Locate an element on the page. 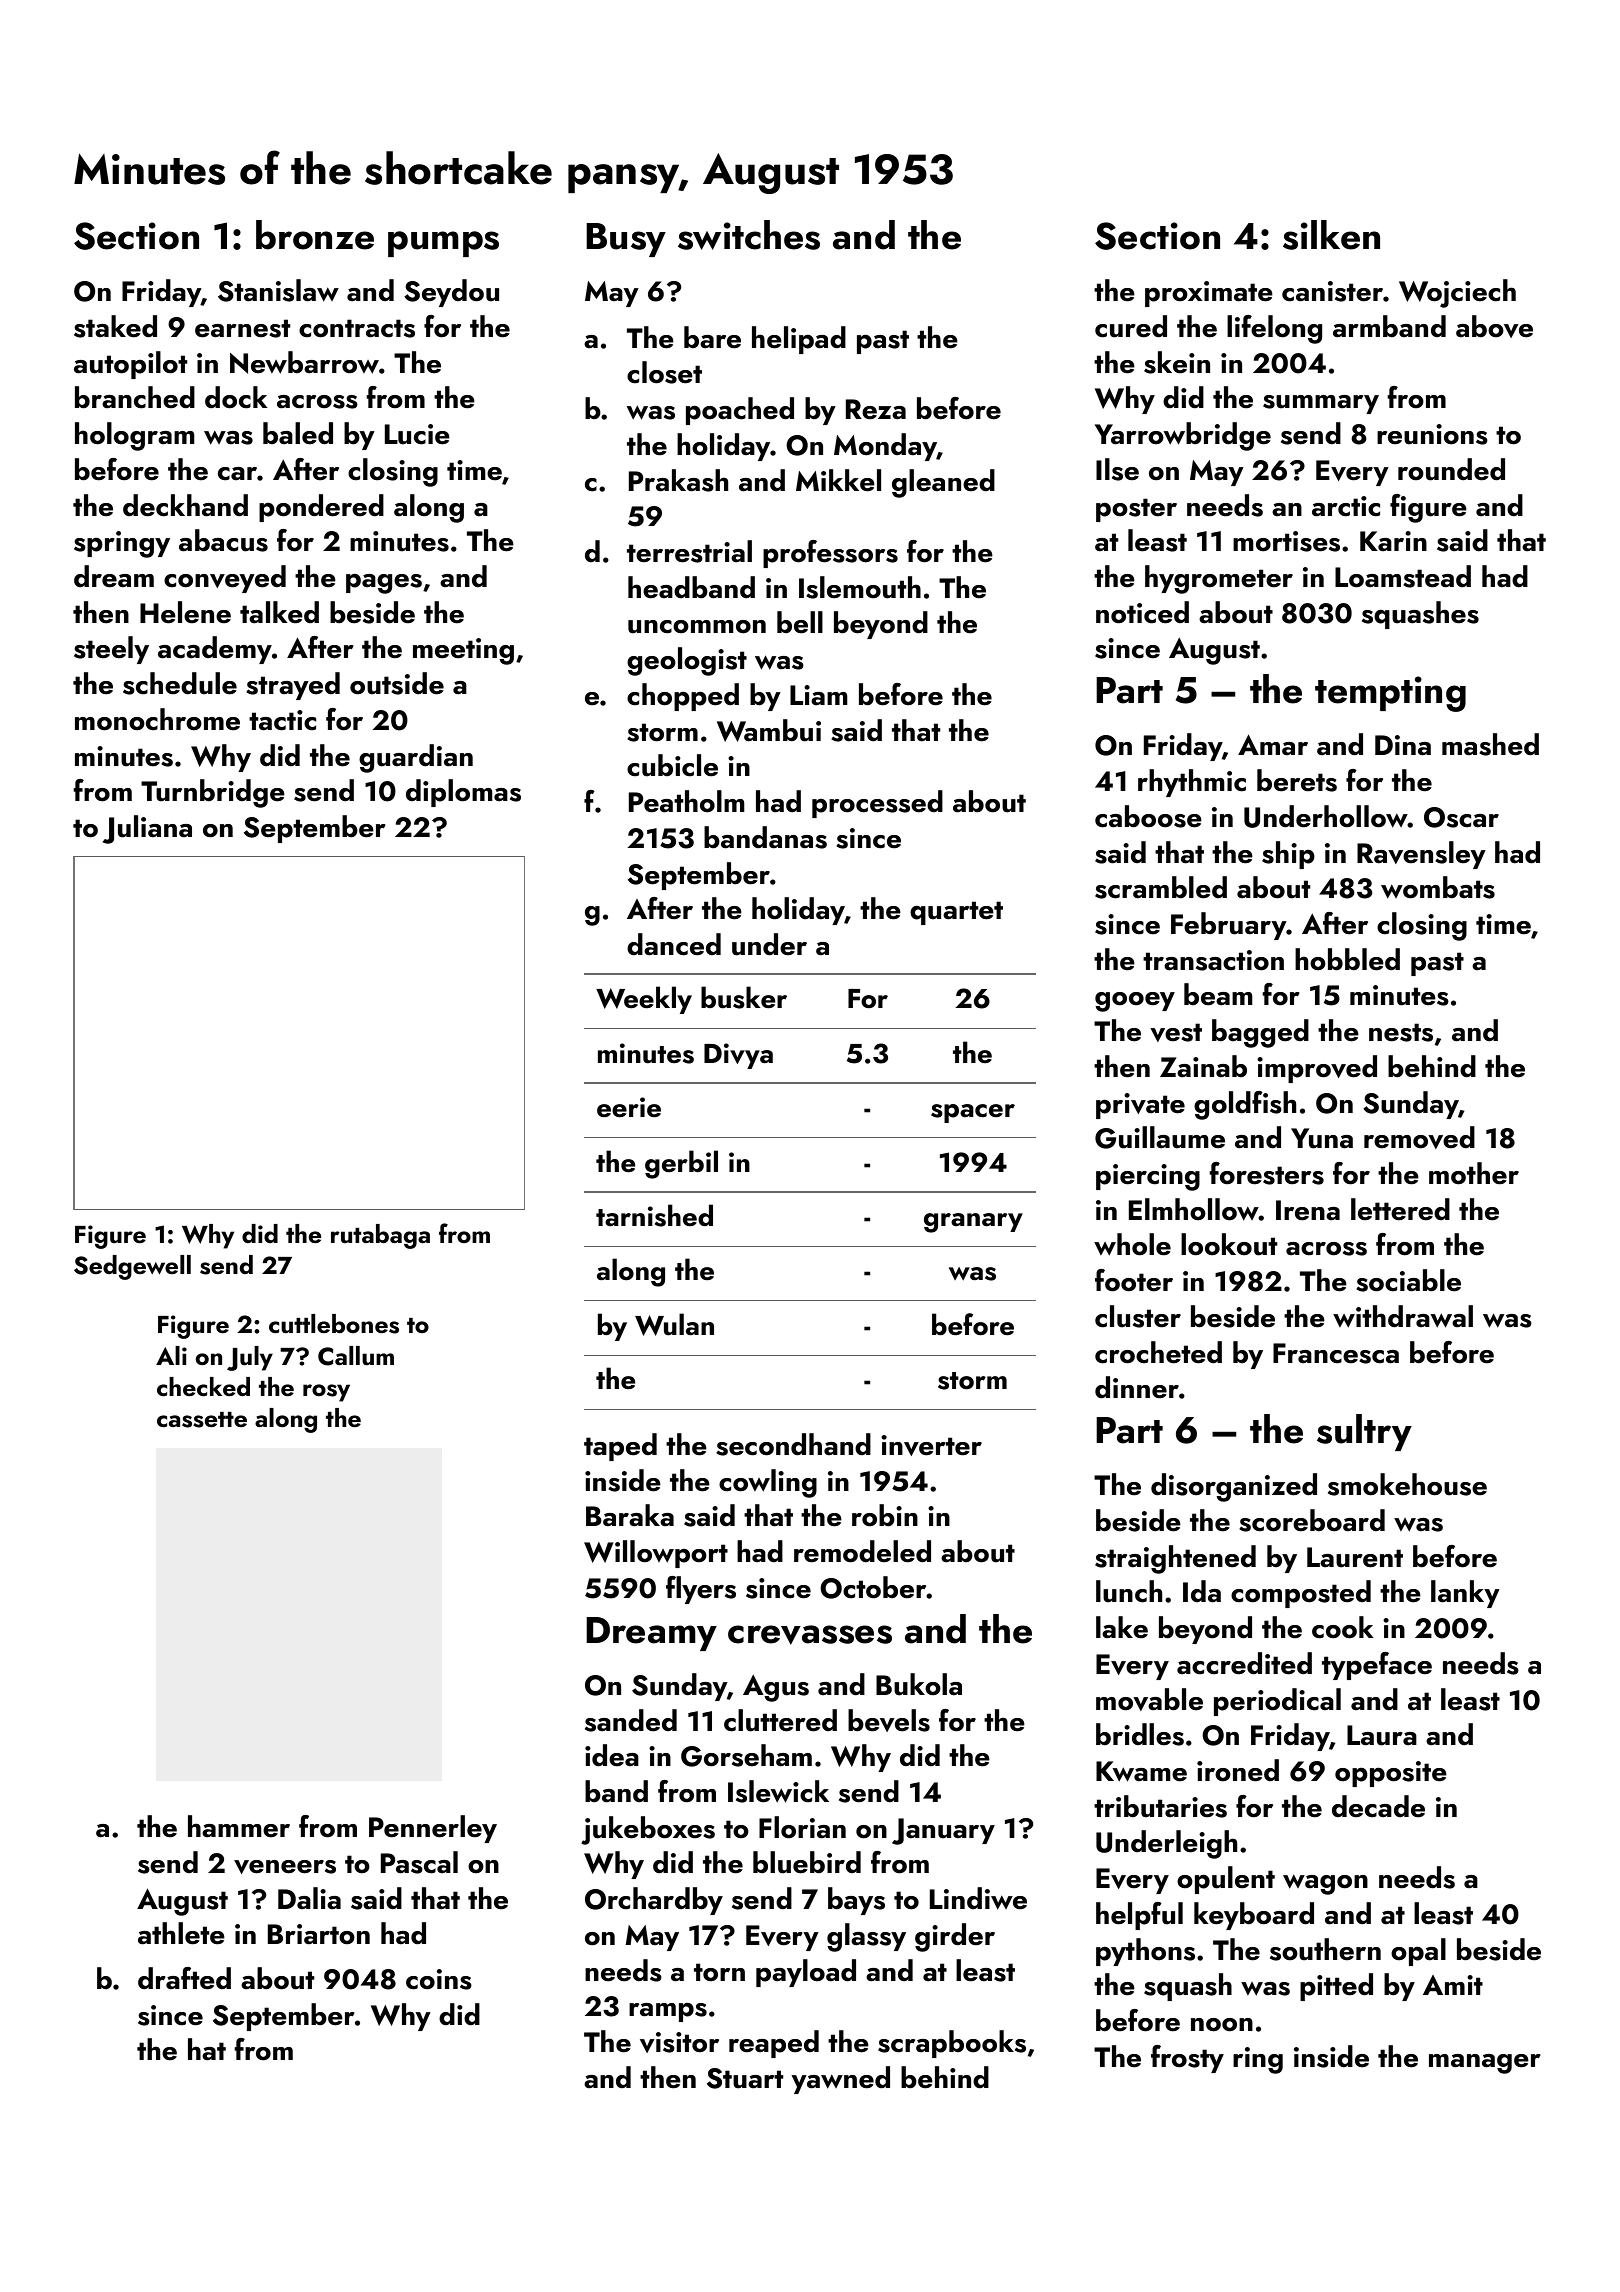  Seydou is located at coordinates (451, 293).
